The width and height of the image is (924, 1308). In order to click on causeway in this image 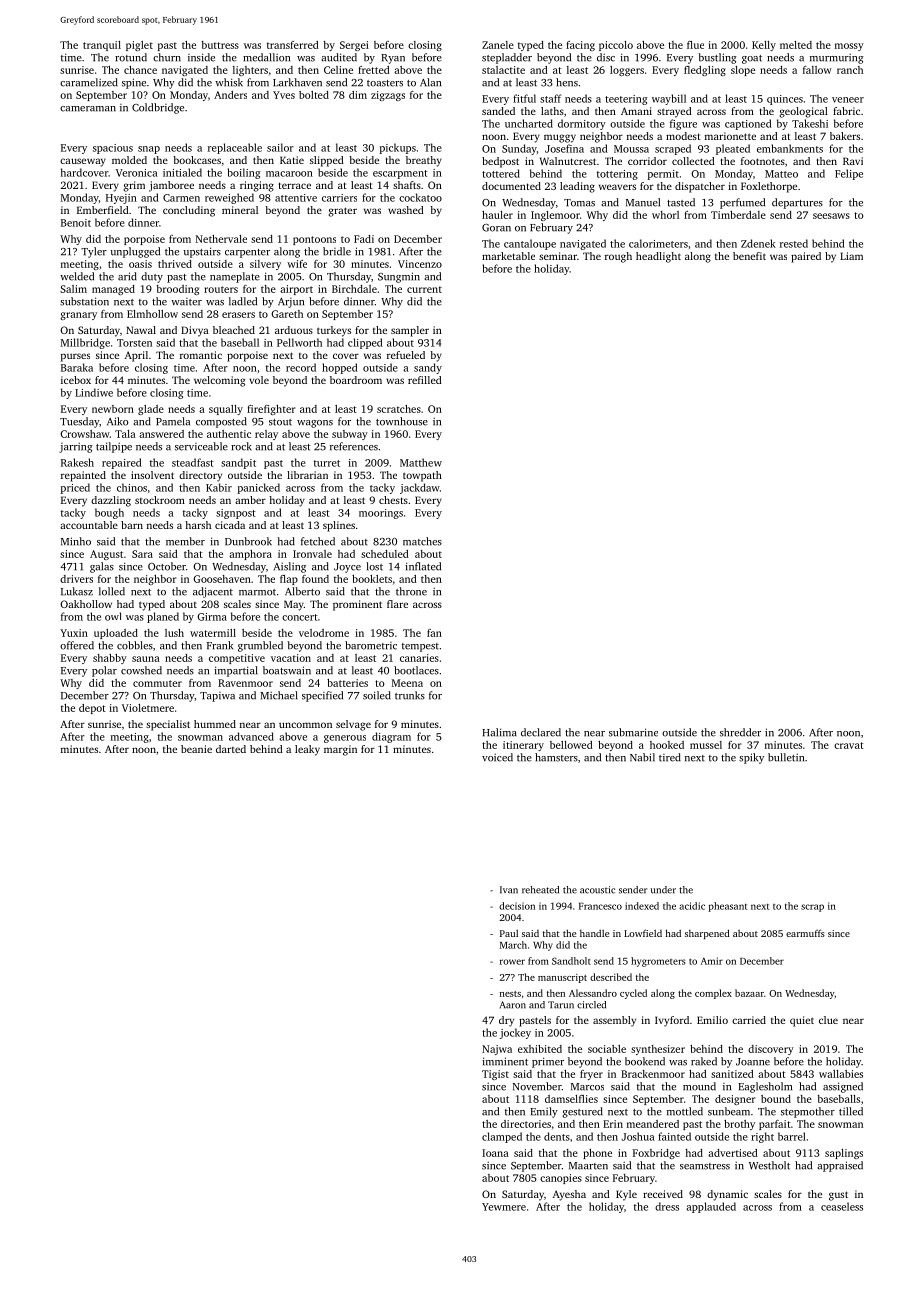, I will do `click(83, 162)`.
